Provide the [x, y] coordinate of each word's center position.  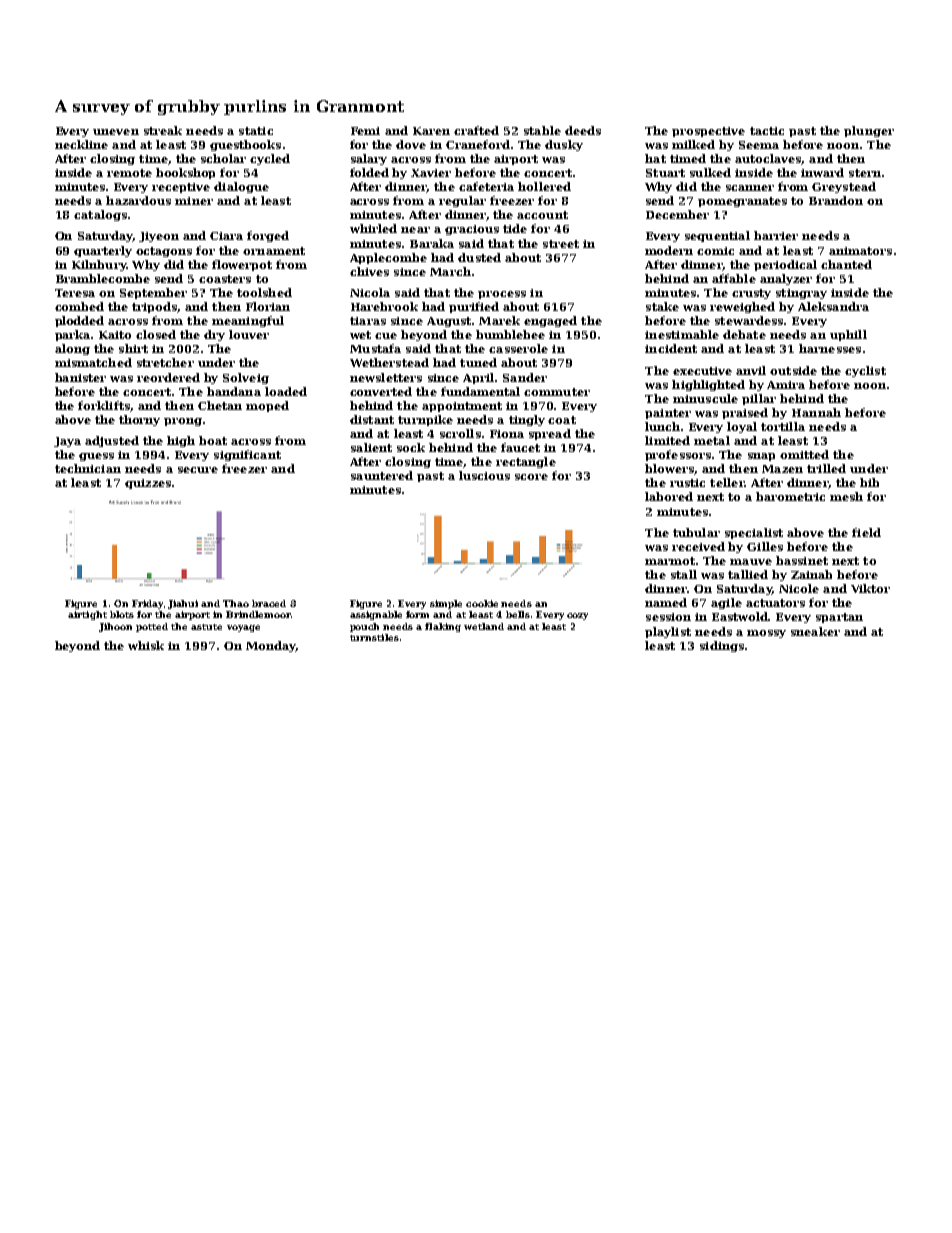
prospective [708, 132]
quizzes [148, 484]
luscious [484, 475]
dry [214, 335]
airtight [87, 615]
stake [662, 306]
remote [129, 173]
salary [369, 159]
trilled [826, 468]
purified [474, 307]
